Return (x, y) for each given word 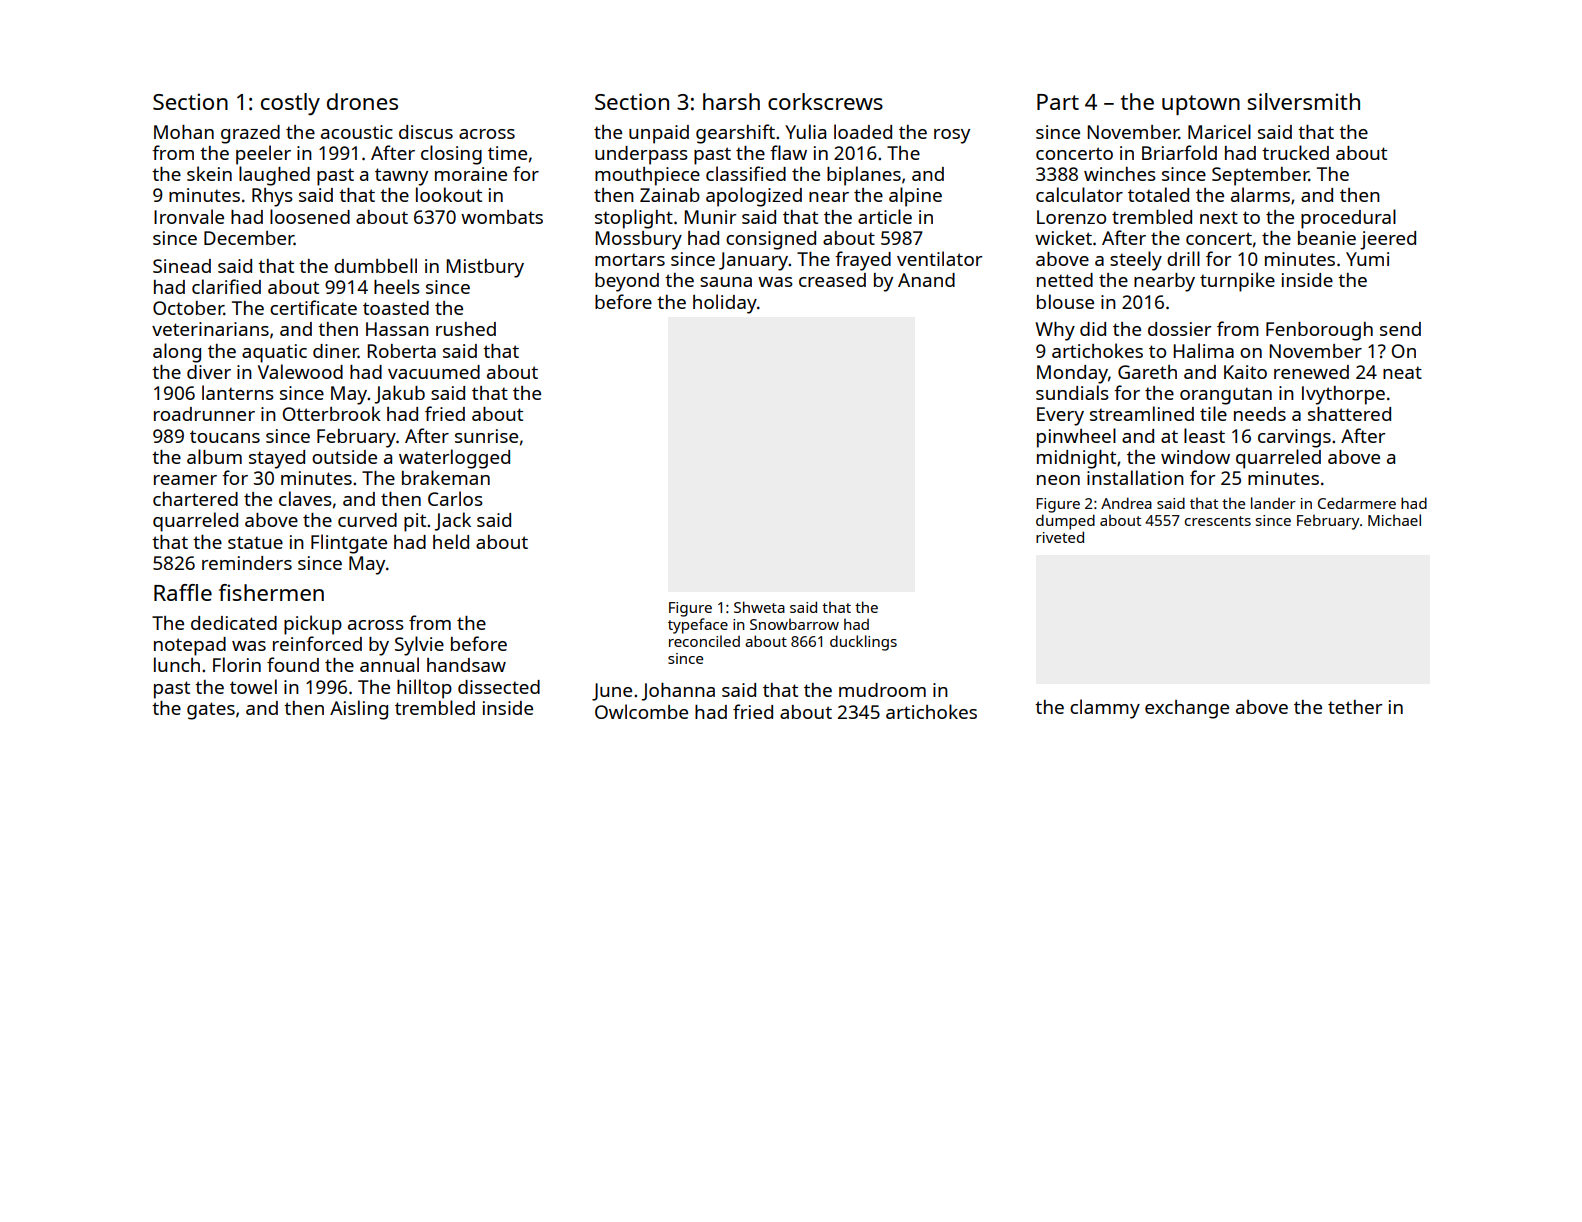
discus (426, 132)
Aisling (359, 710)
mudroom (882, 690)
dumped (1065, 522)
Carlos (455, 498)
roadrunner (204, 414)
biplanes (864, 176)
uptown (1201, 105)
